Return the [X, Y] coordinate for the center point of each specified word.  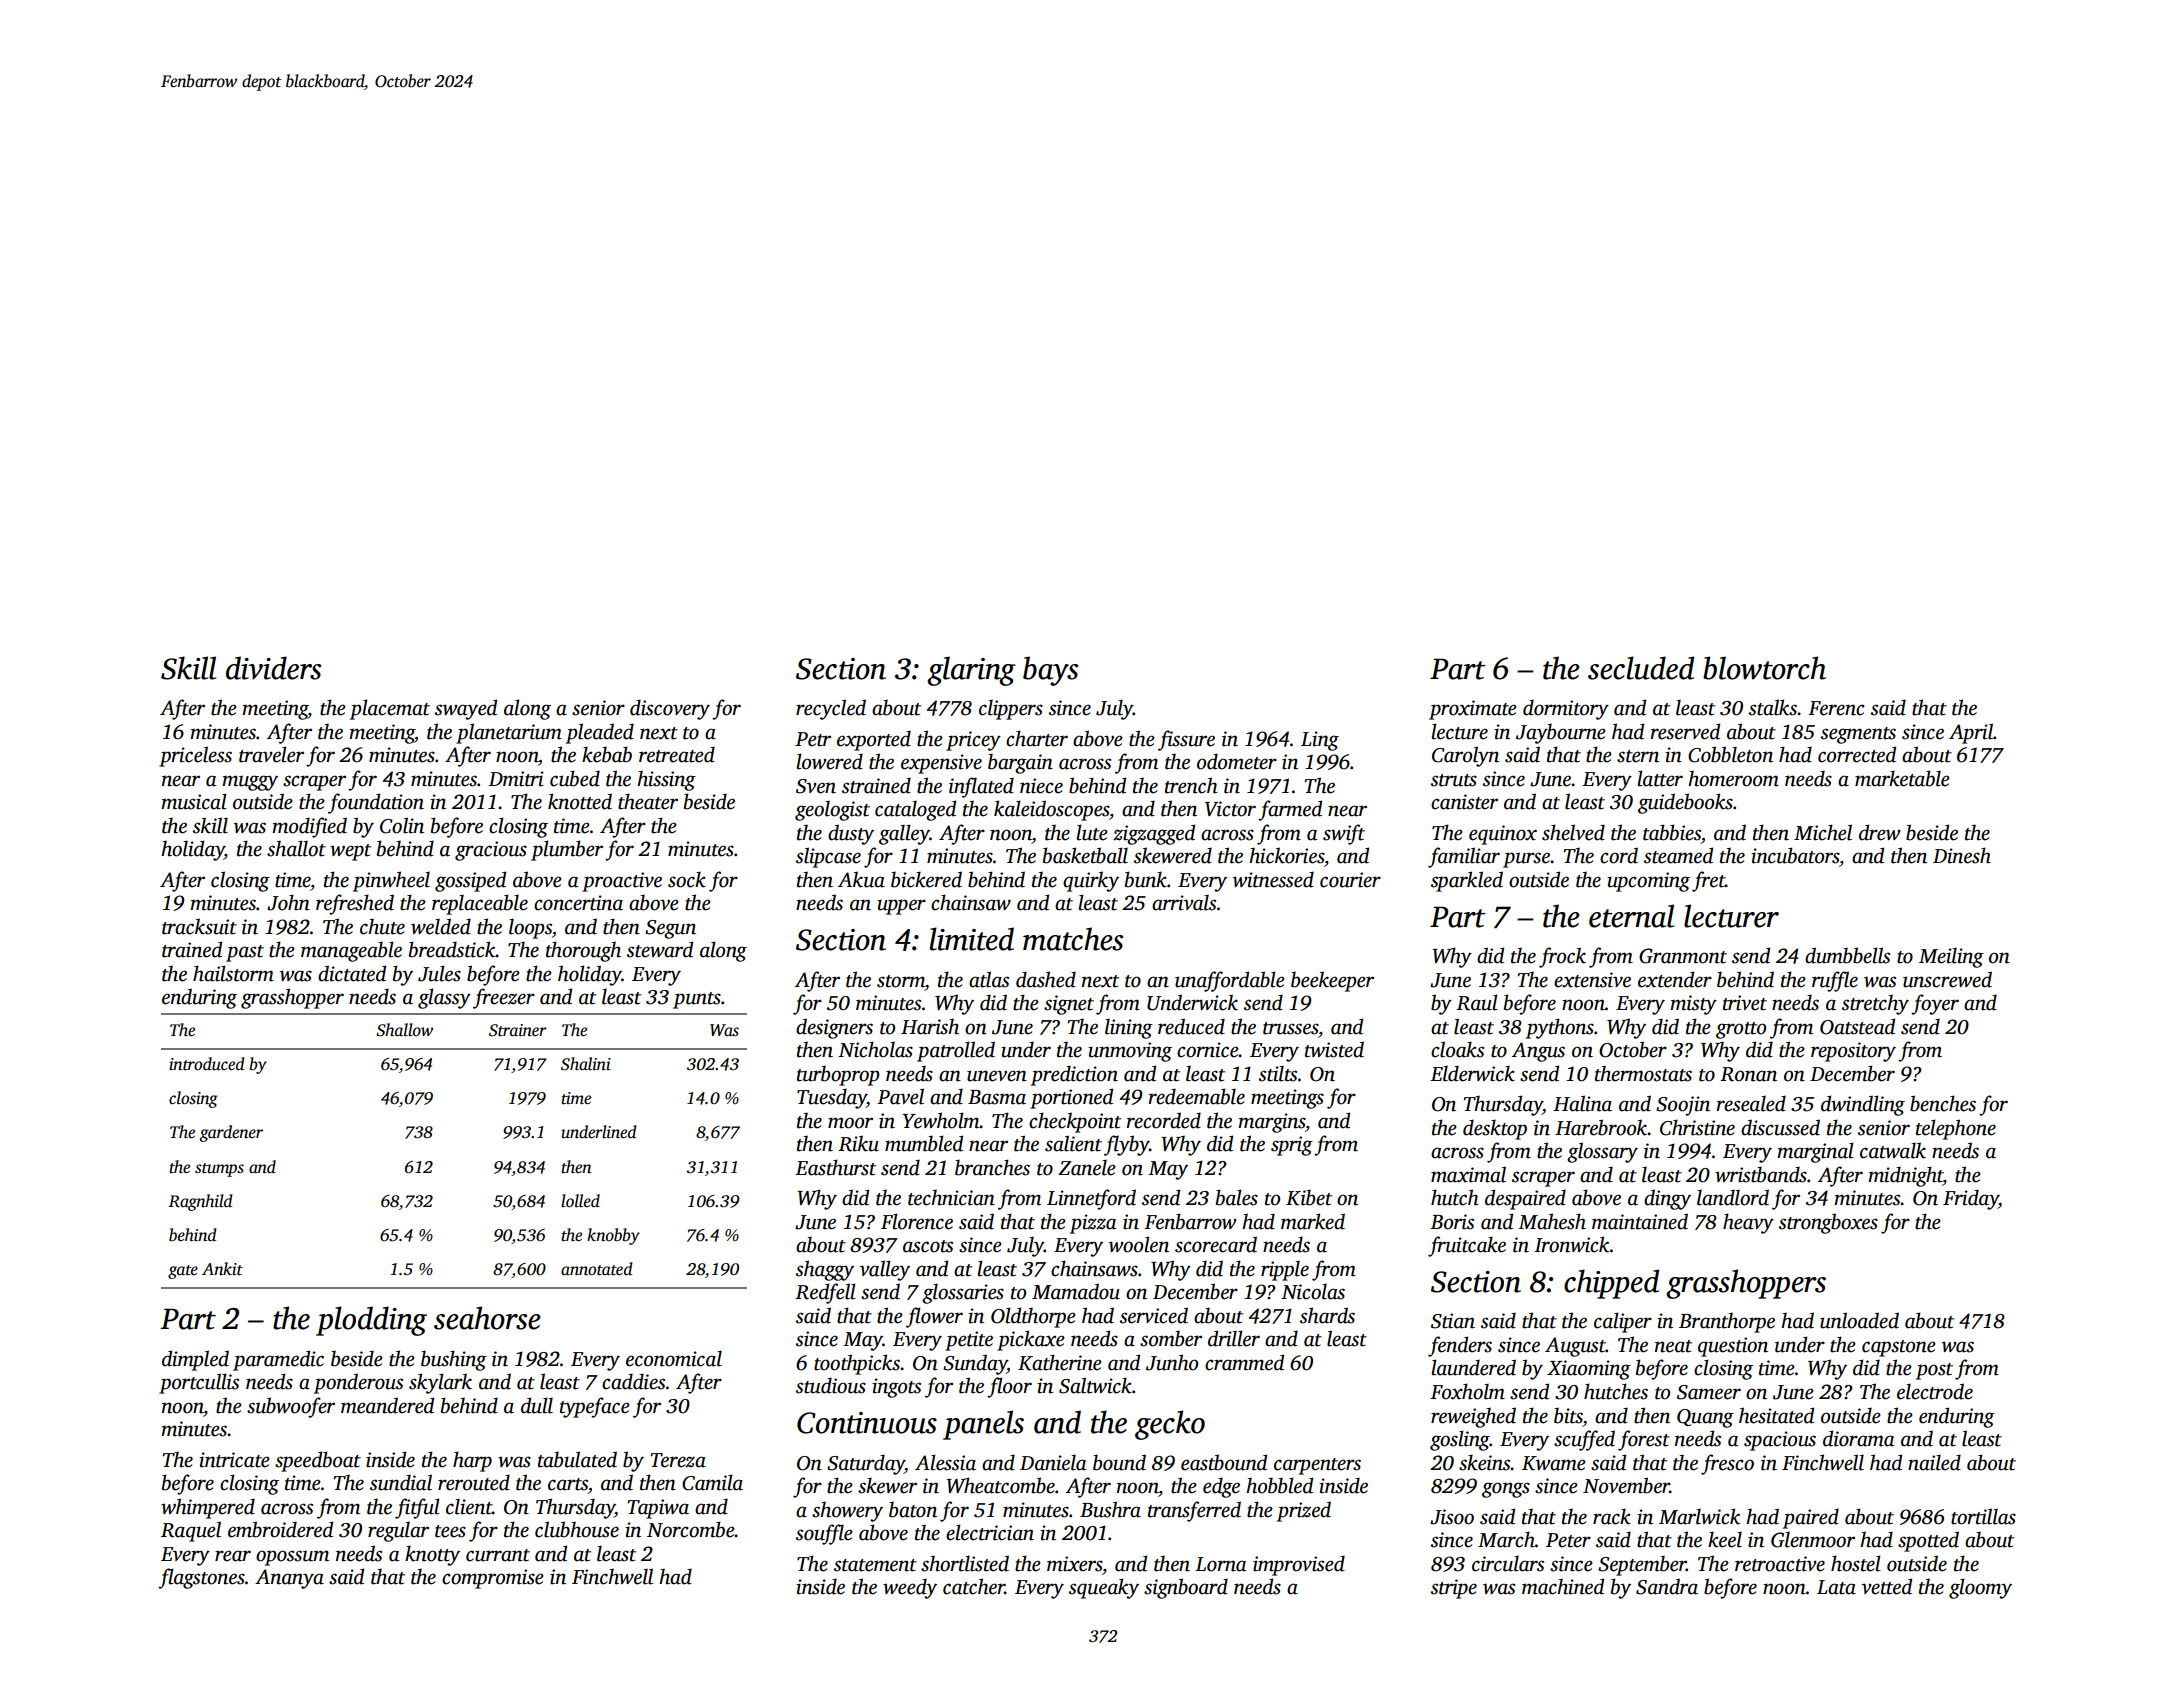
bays [1050, 671]
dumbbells [1847, 955]
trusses [1290, 1028]
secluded [1641, 668]
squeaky [1104, 1588]
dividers [273, 668]
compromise [493, 1579]
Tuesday [832, 1098]
